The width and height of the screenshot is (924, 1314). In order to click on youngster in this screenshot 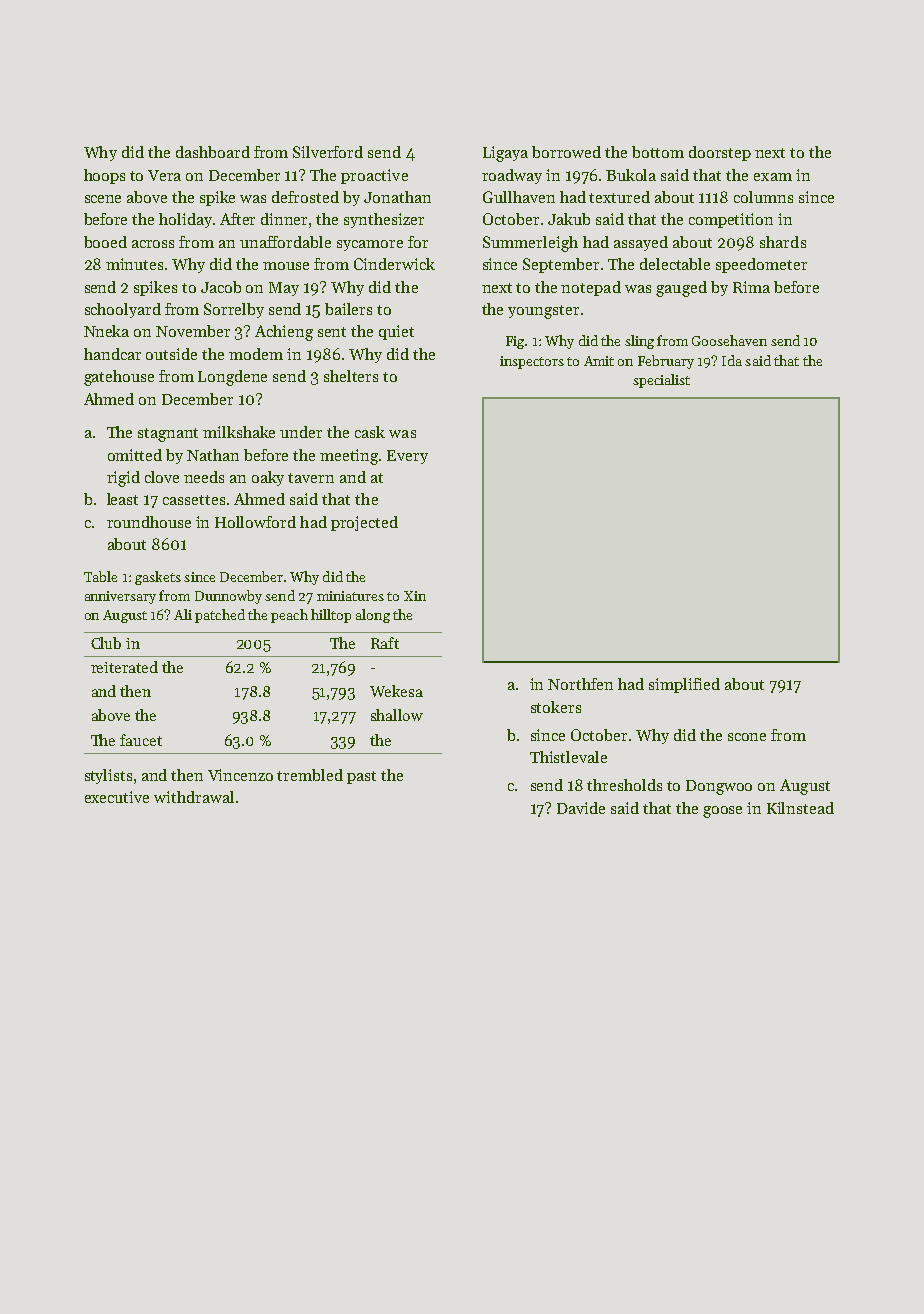, I will do `click(543, 312)`.
